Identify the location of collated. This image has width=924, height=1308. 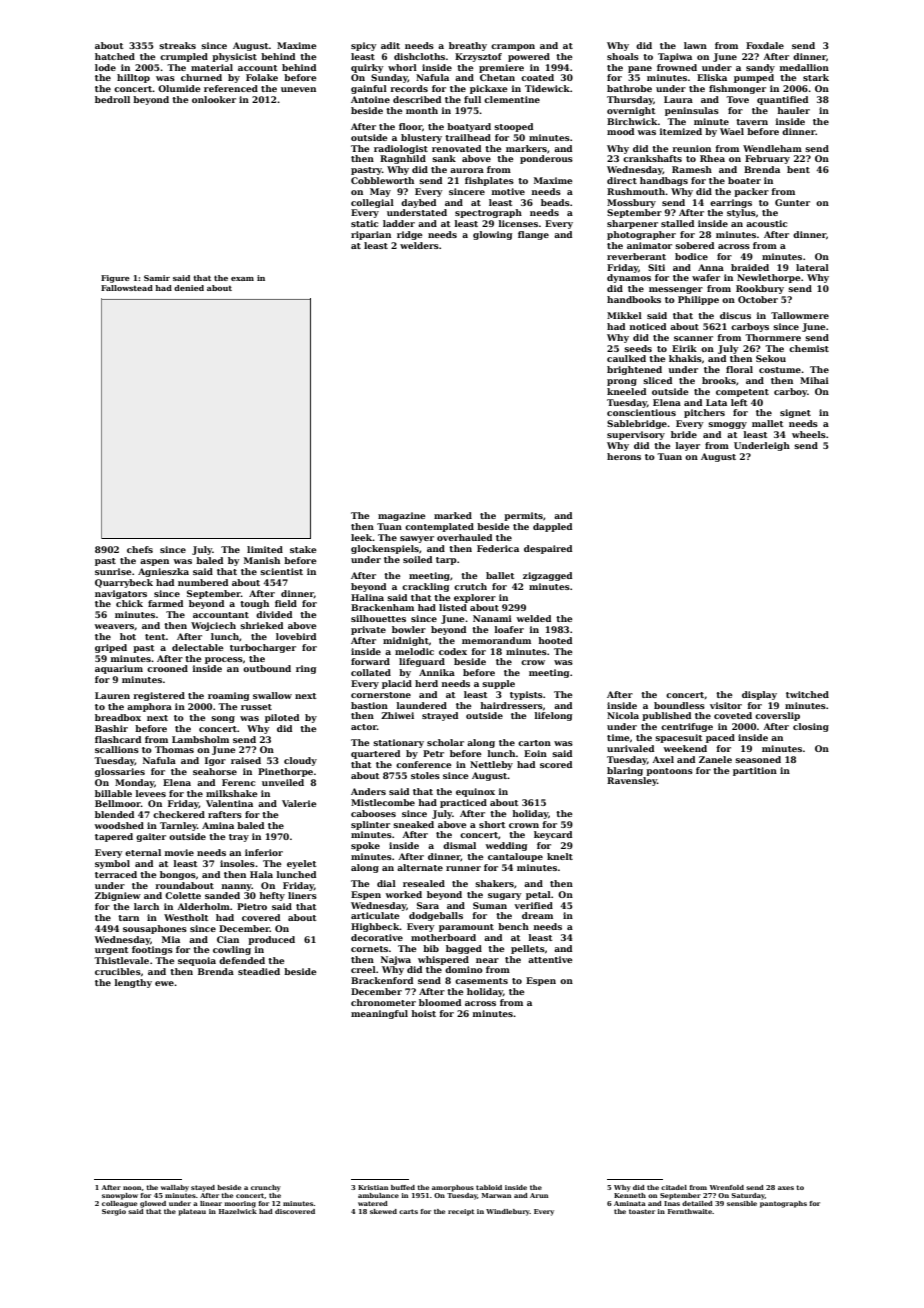
(371, 672).
